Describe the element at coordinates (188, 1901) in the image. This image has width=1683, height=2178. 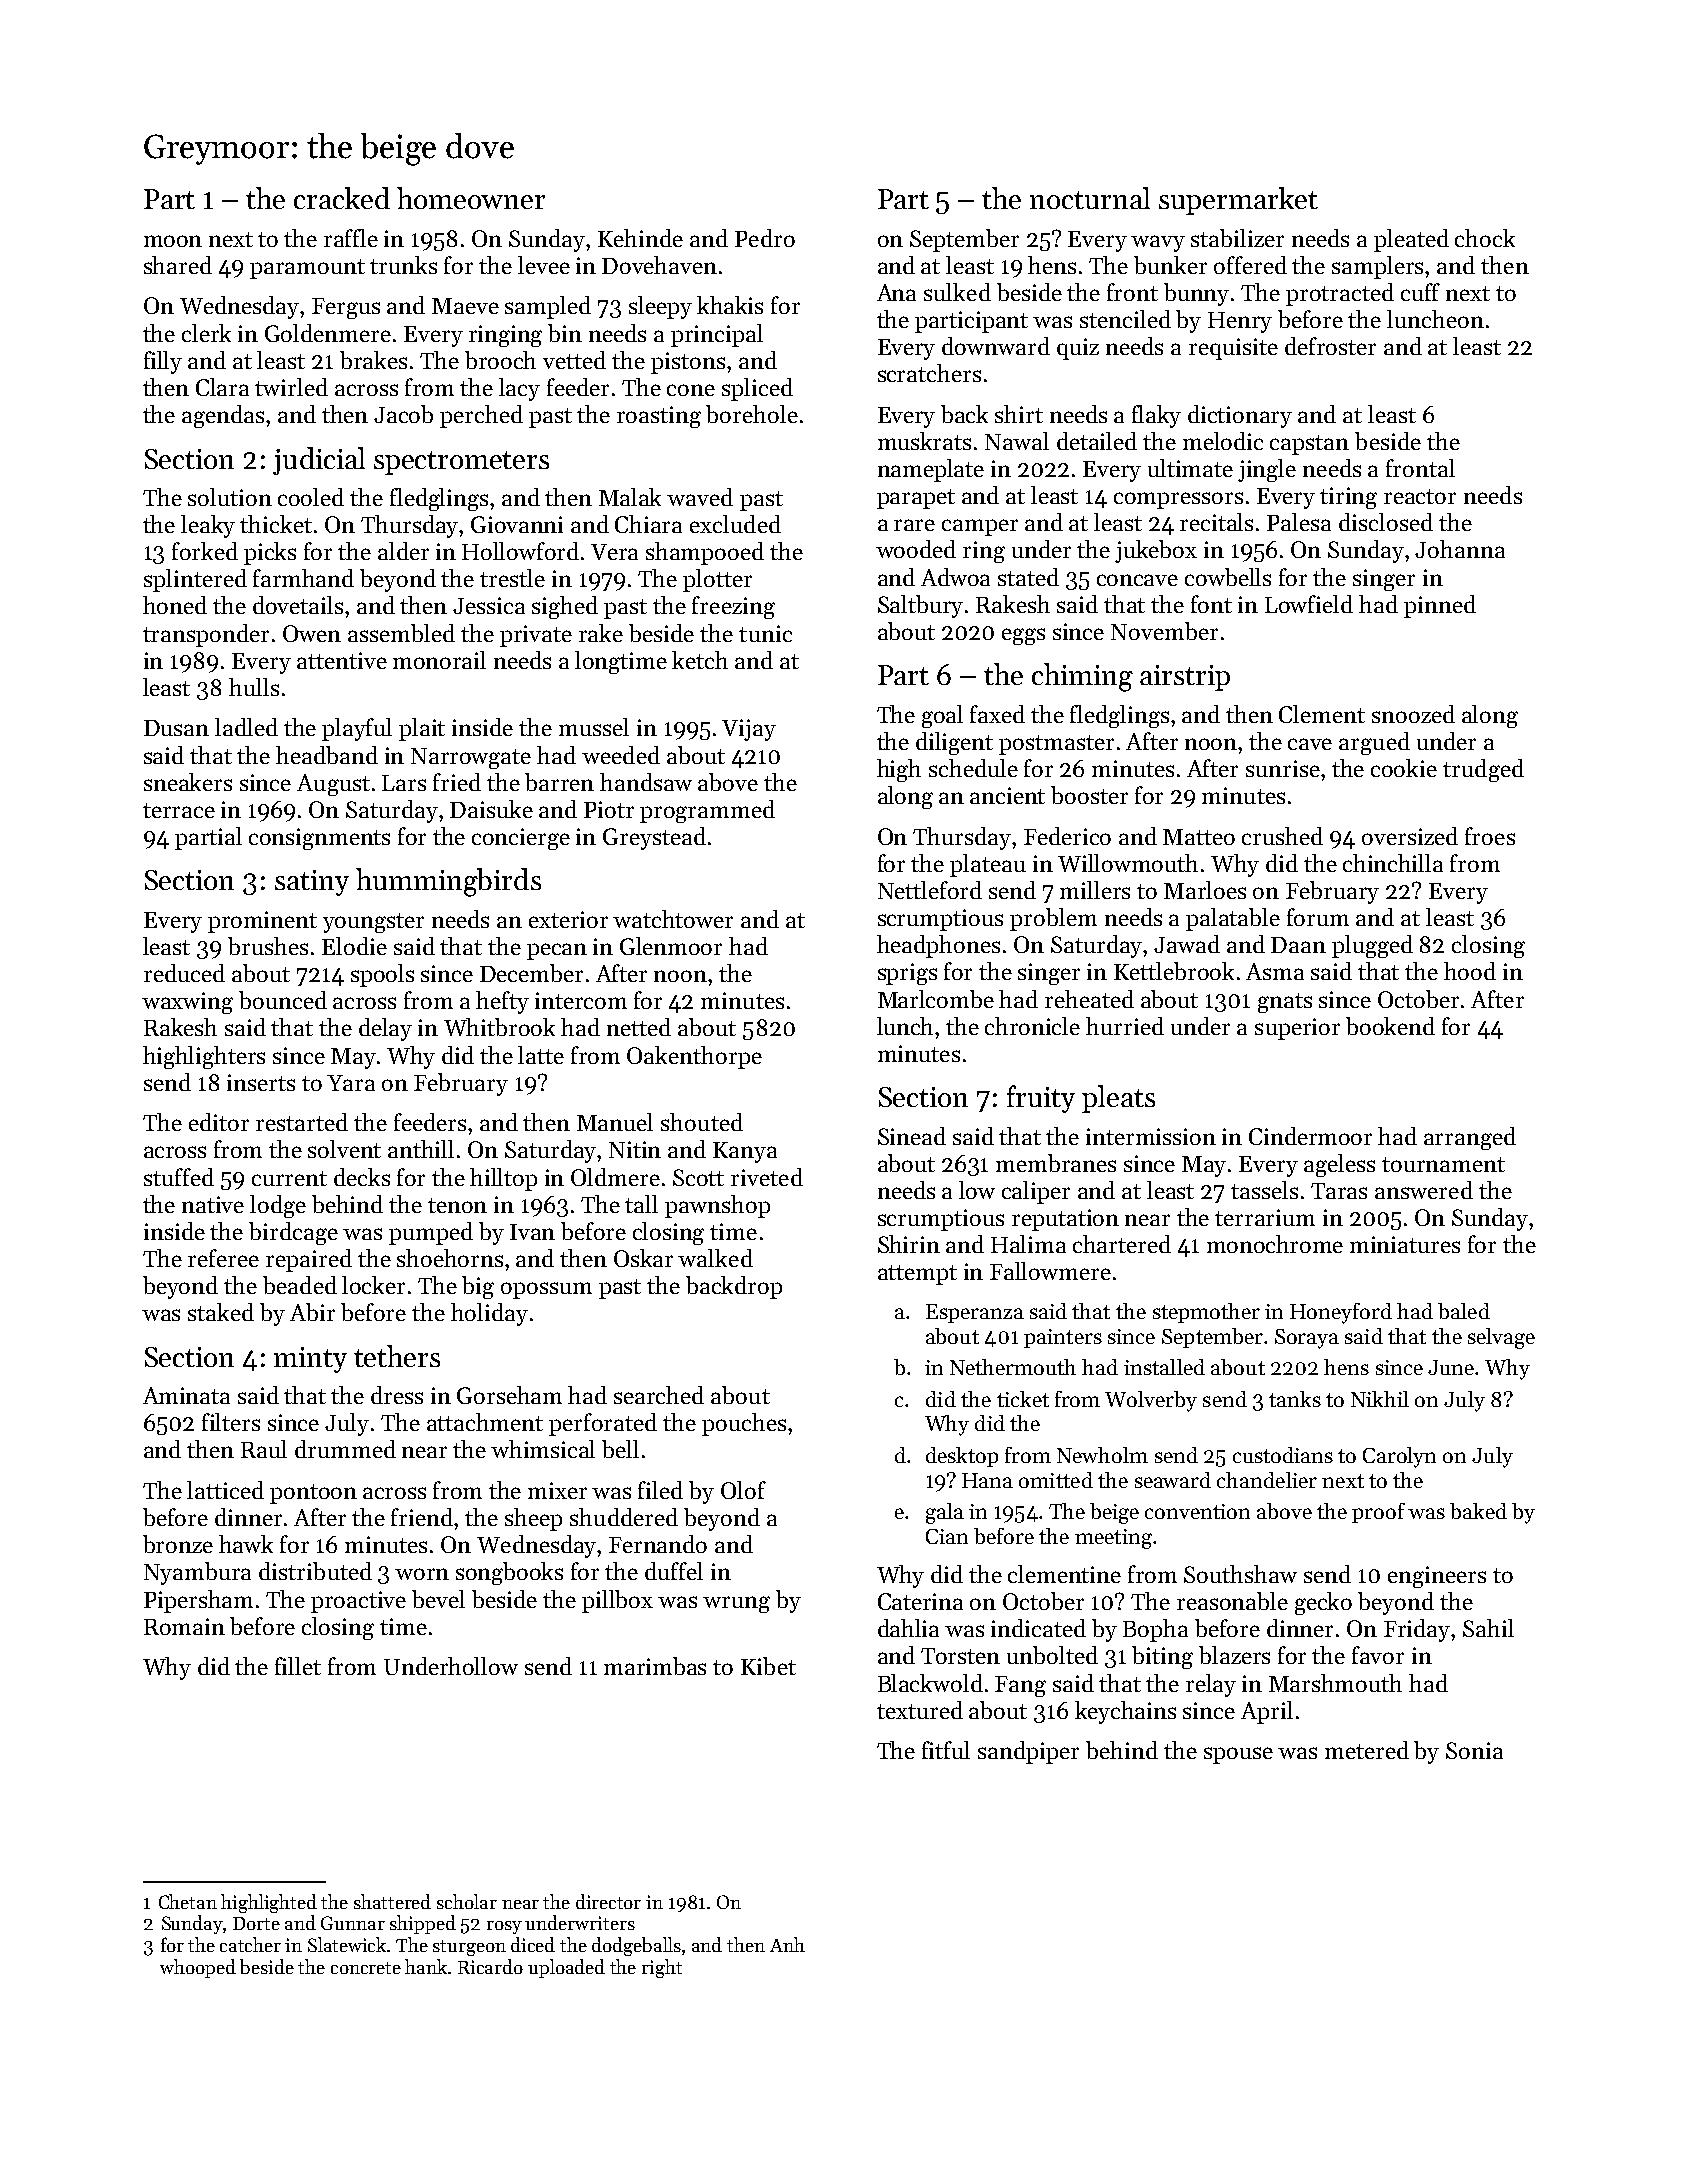
I see `Chetan` at that location.
